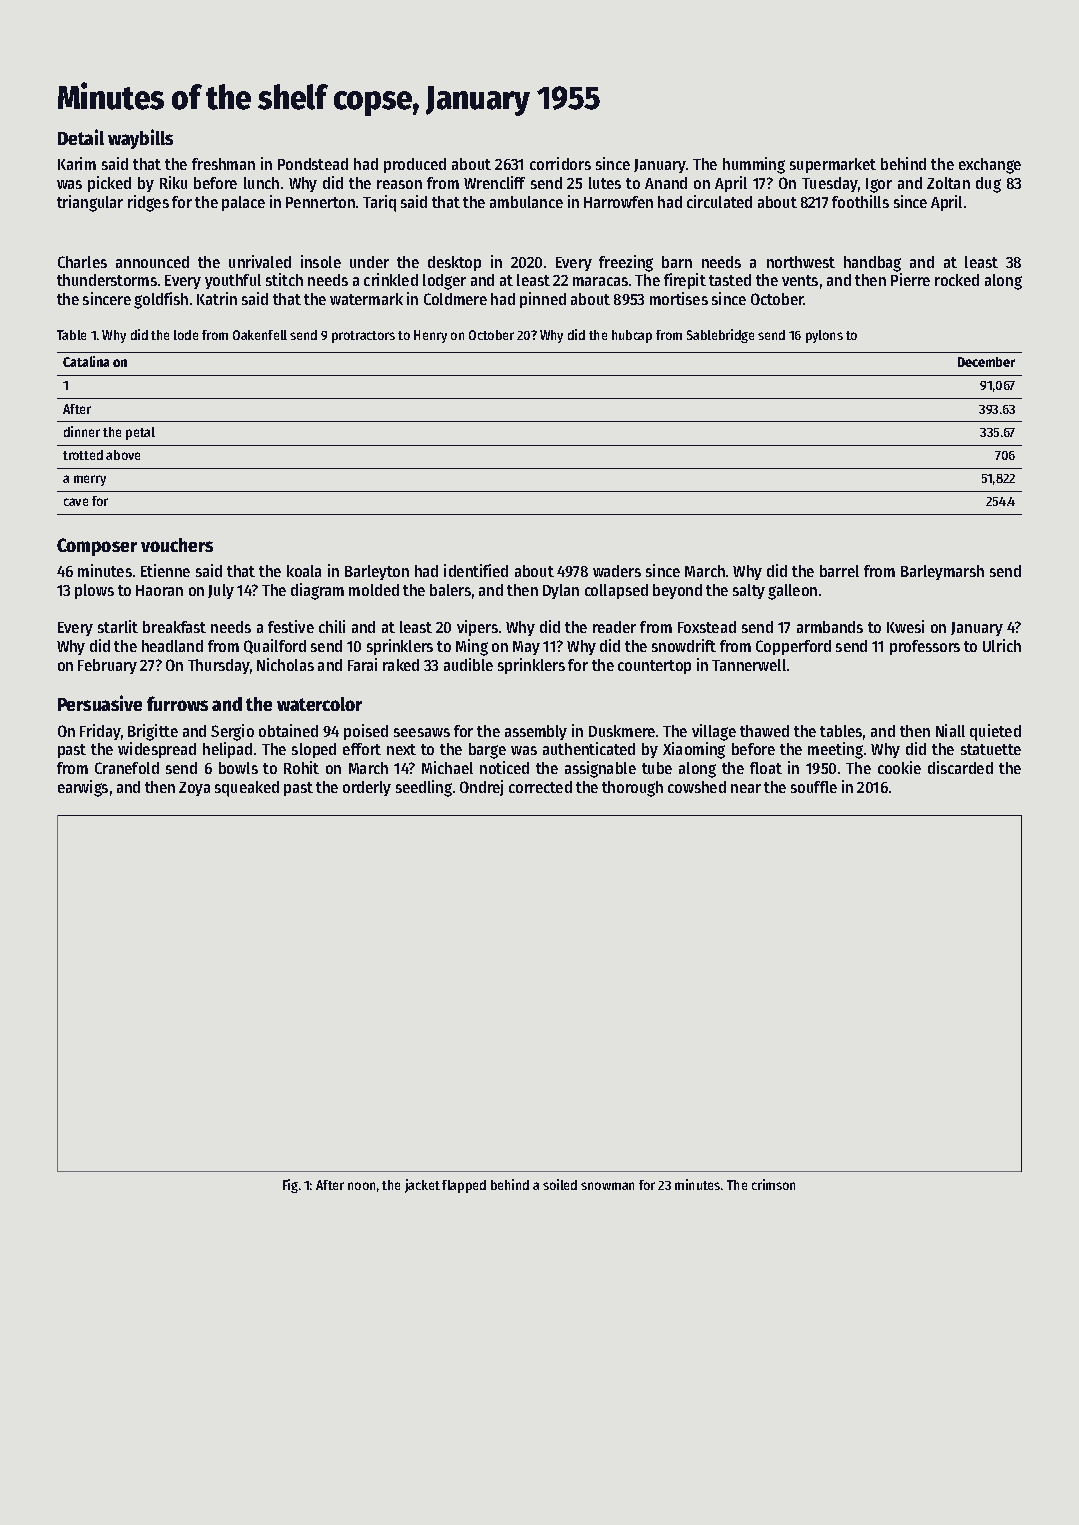  What do you see at coordinates (560, 163) in the screenshot?
I see `corridors` at bounding box center [560, 163].
